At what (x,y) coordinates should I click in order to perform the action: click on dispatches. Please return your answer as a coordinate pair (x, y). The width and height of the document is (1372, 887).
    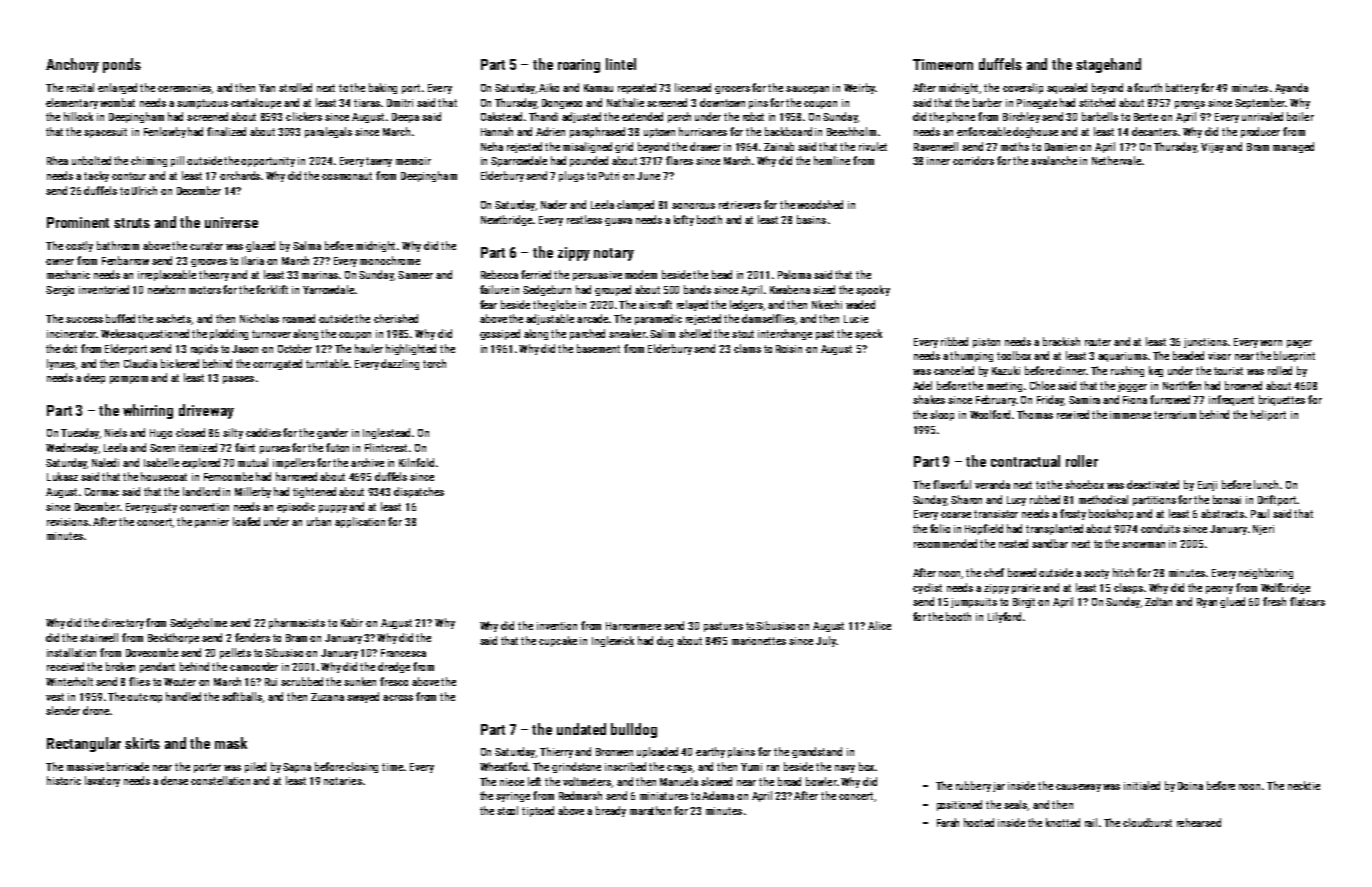
    Looking at the image, I should click on (419, 492).
